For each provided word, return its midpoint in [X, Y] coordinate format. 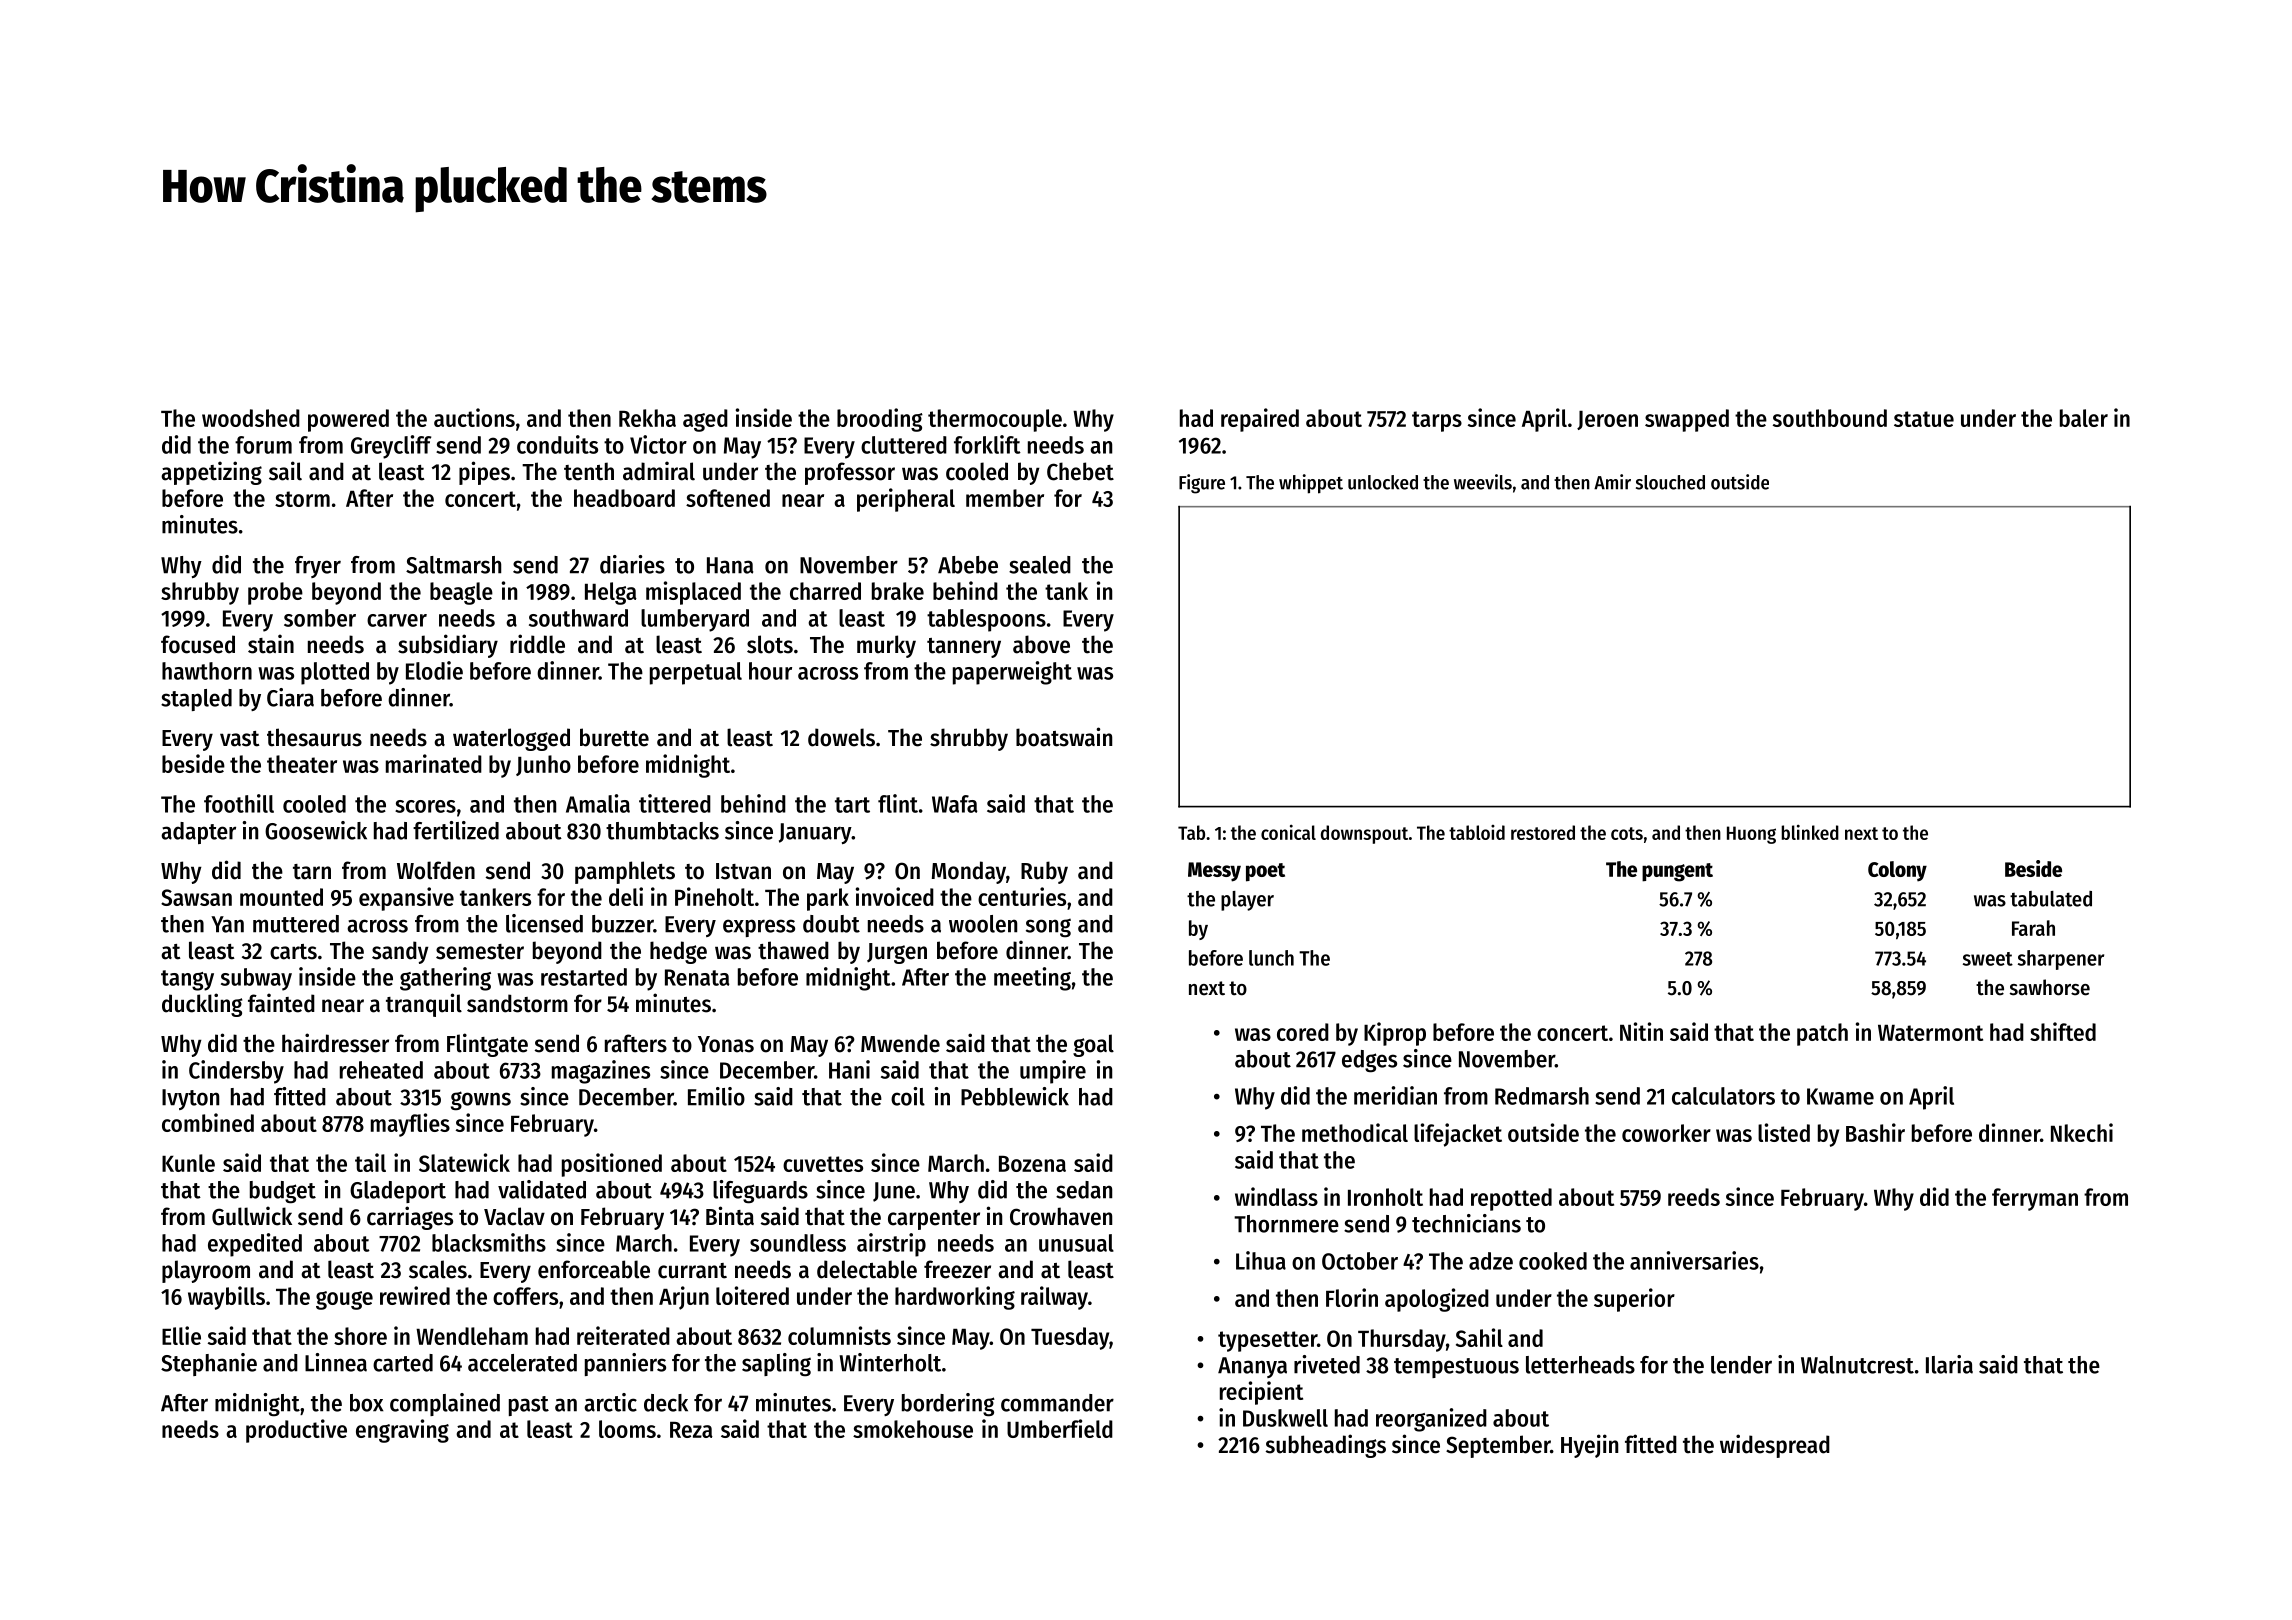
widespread [1775, 1446]
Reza [691, 1430]
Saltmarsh [453, 565]
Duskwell [1285, 1418]
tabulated [2051, 899]
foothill [239, 803]
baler [2084, 418]
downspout [1364, 834]
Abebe [968, 565]
